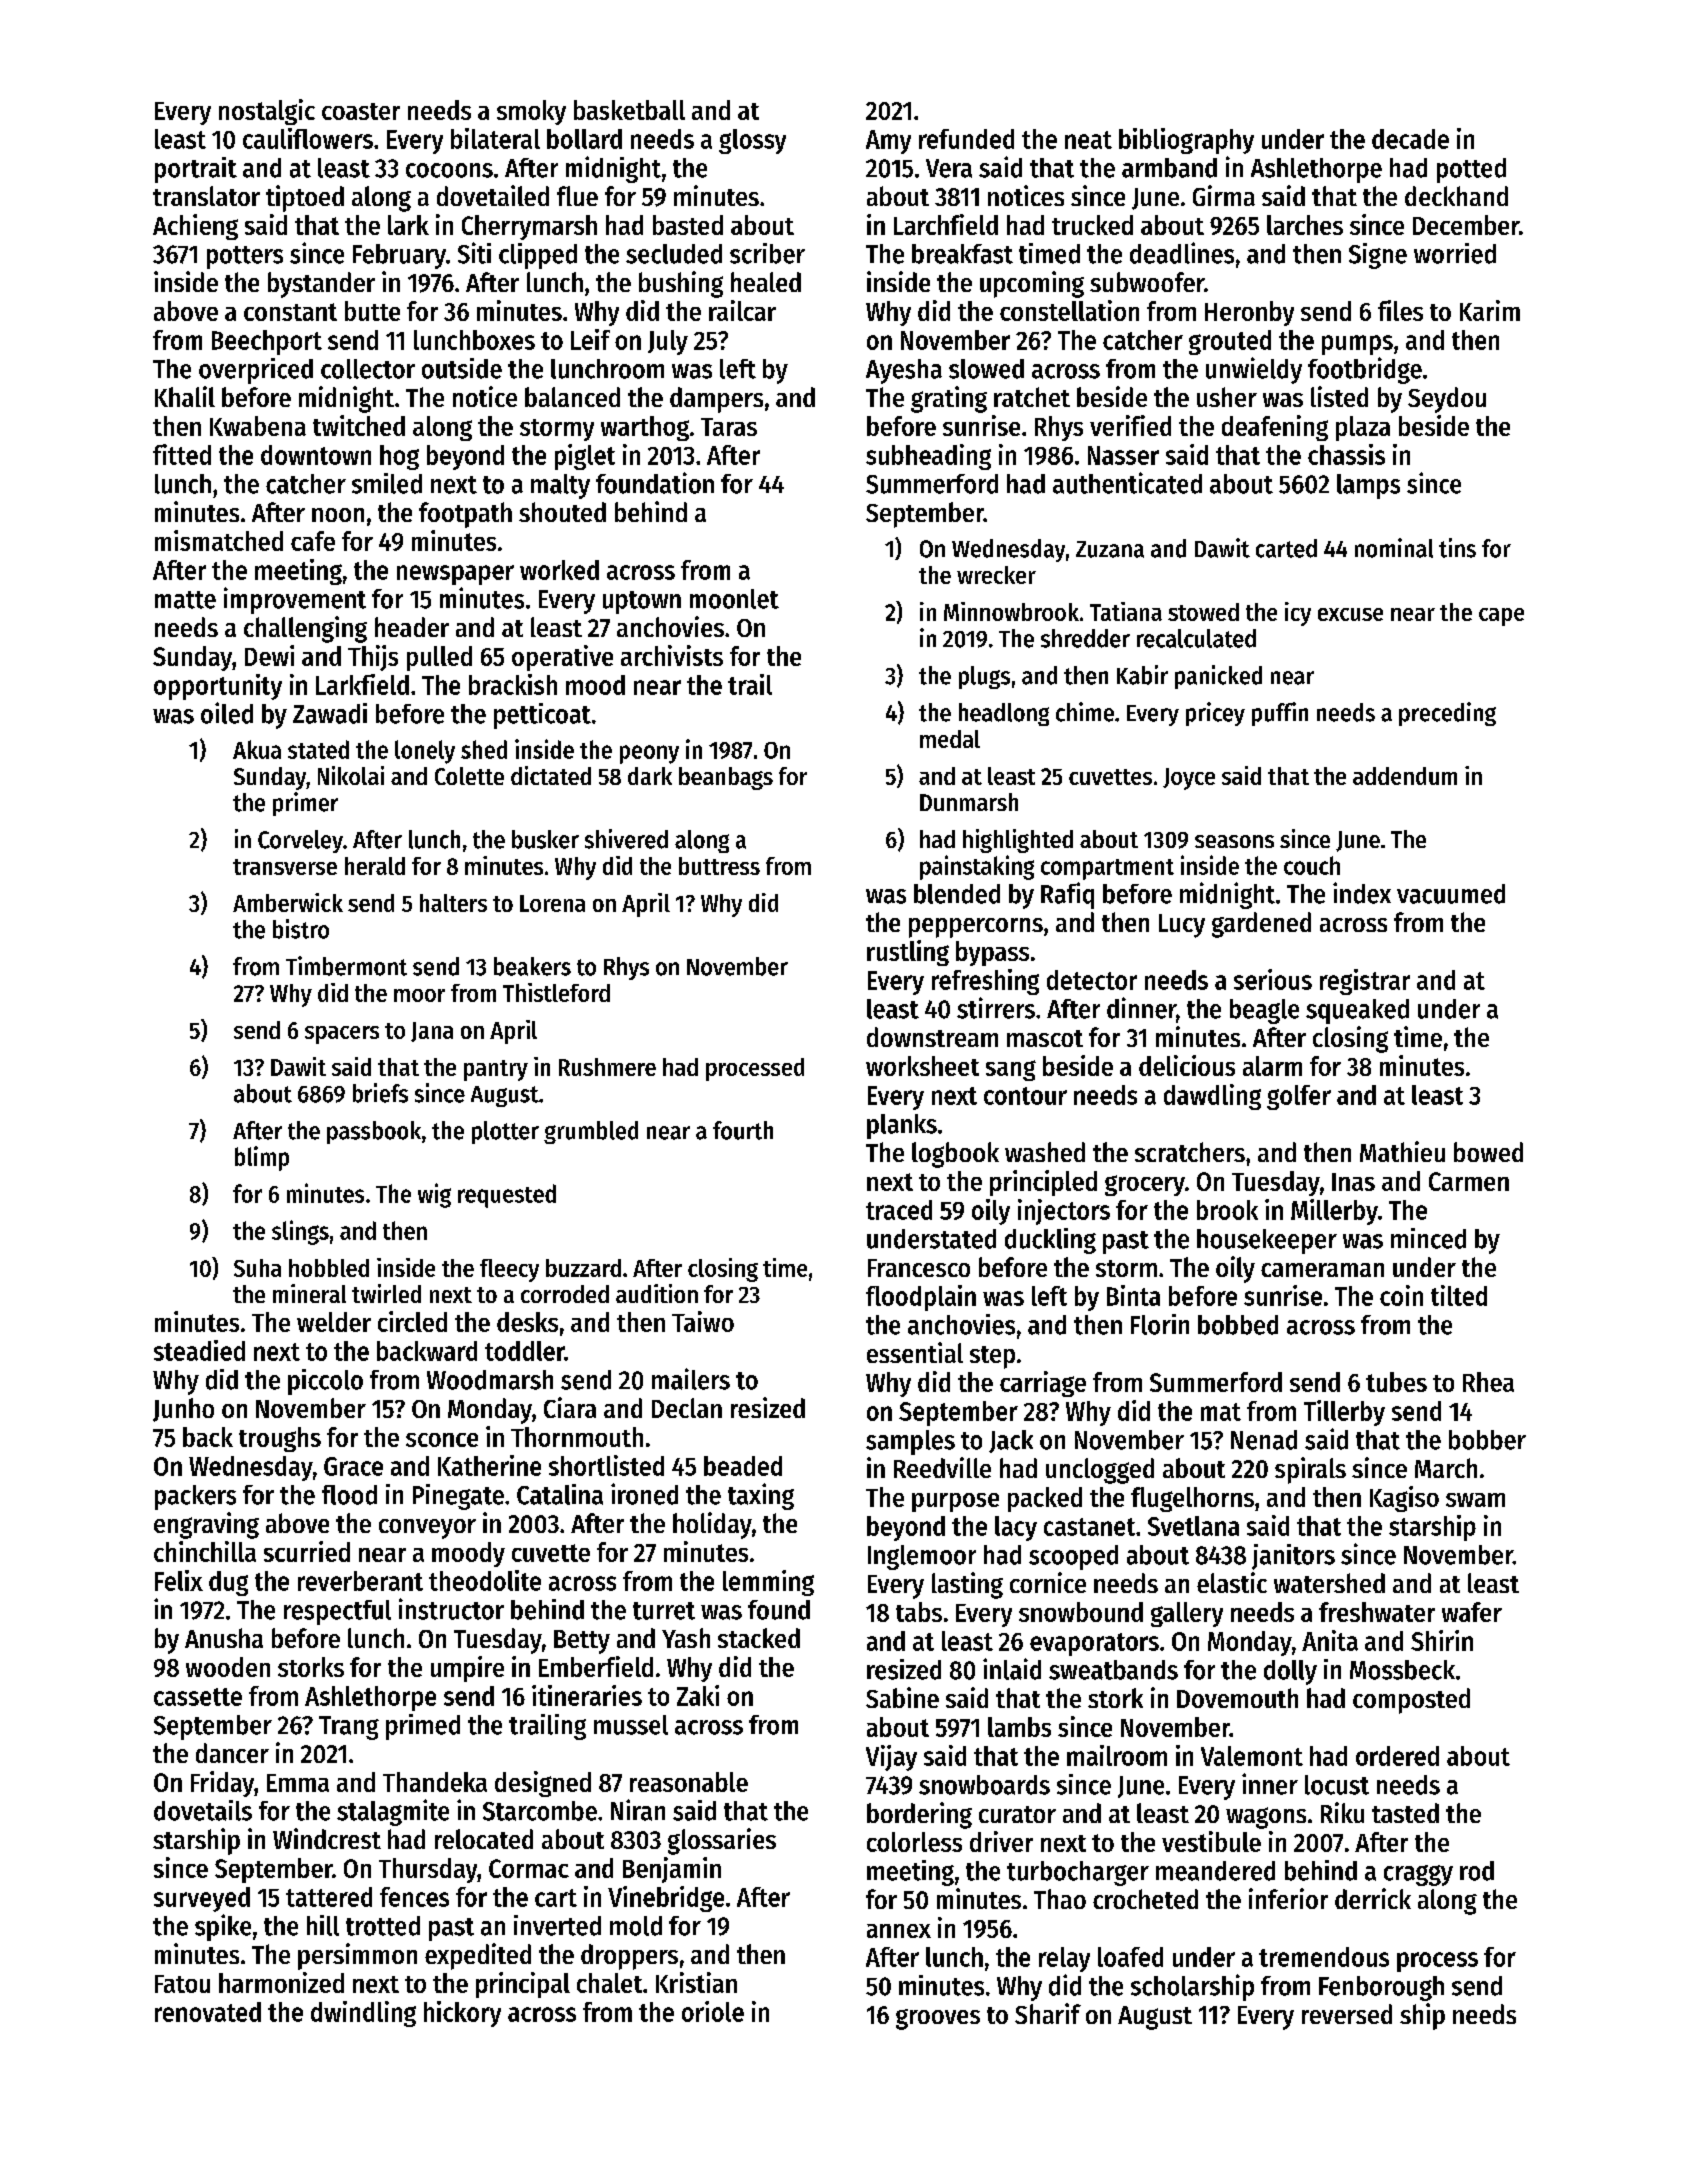  I want to click on preceding, so click(1447, 714).
